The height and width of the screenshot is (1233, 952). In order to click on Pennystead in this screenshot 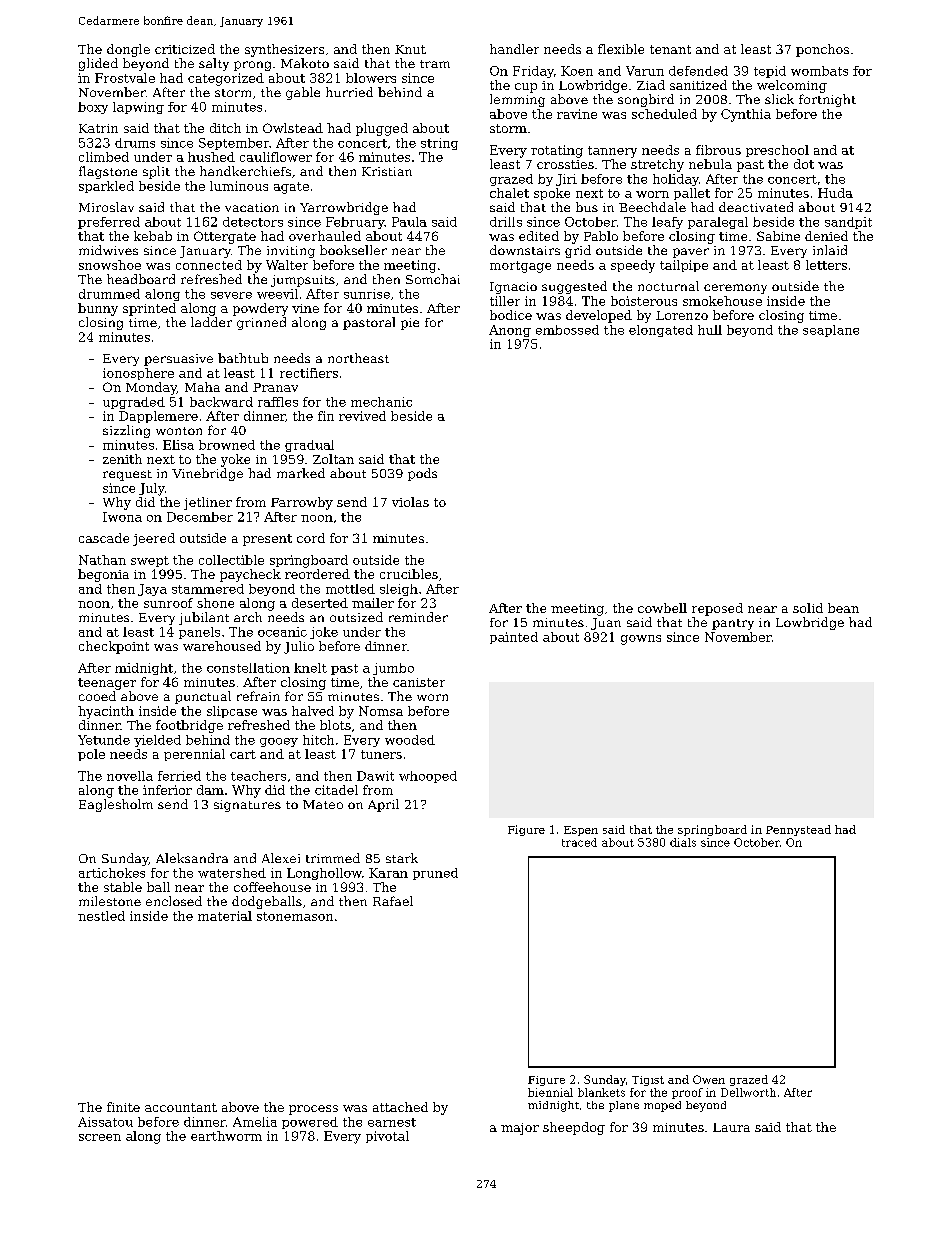, I will do `click(798, 830)`.
